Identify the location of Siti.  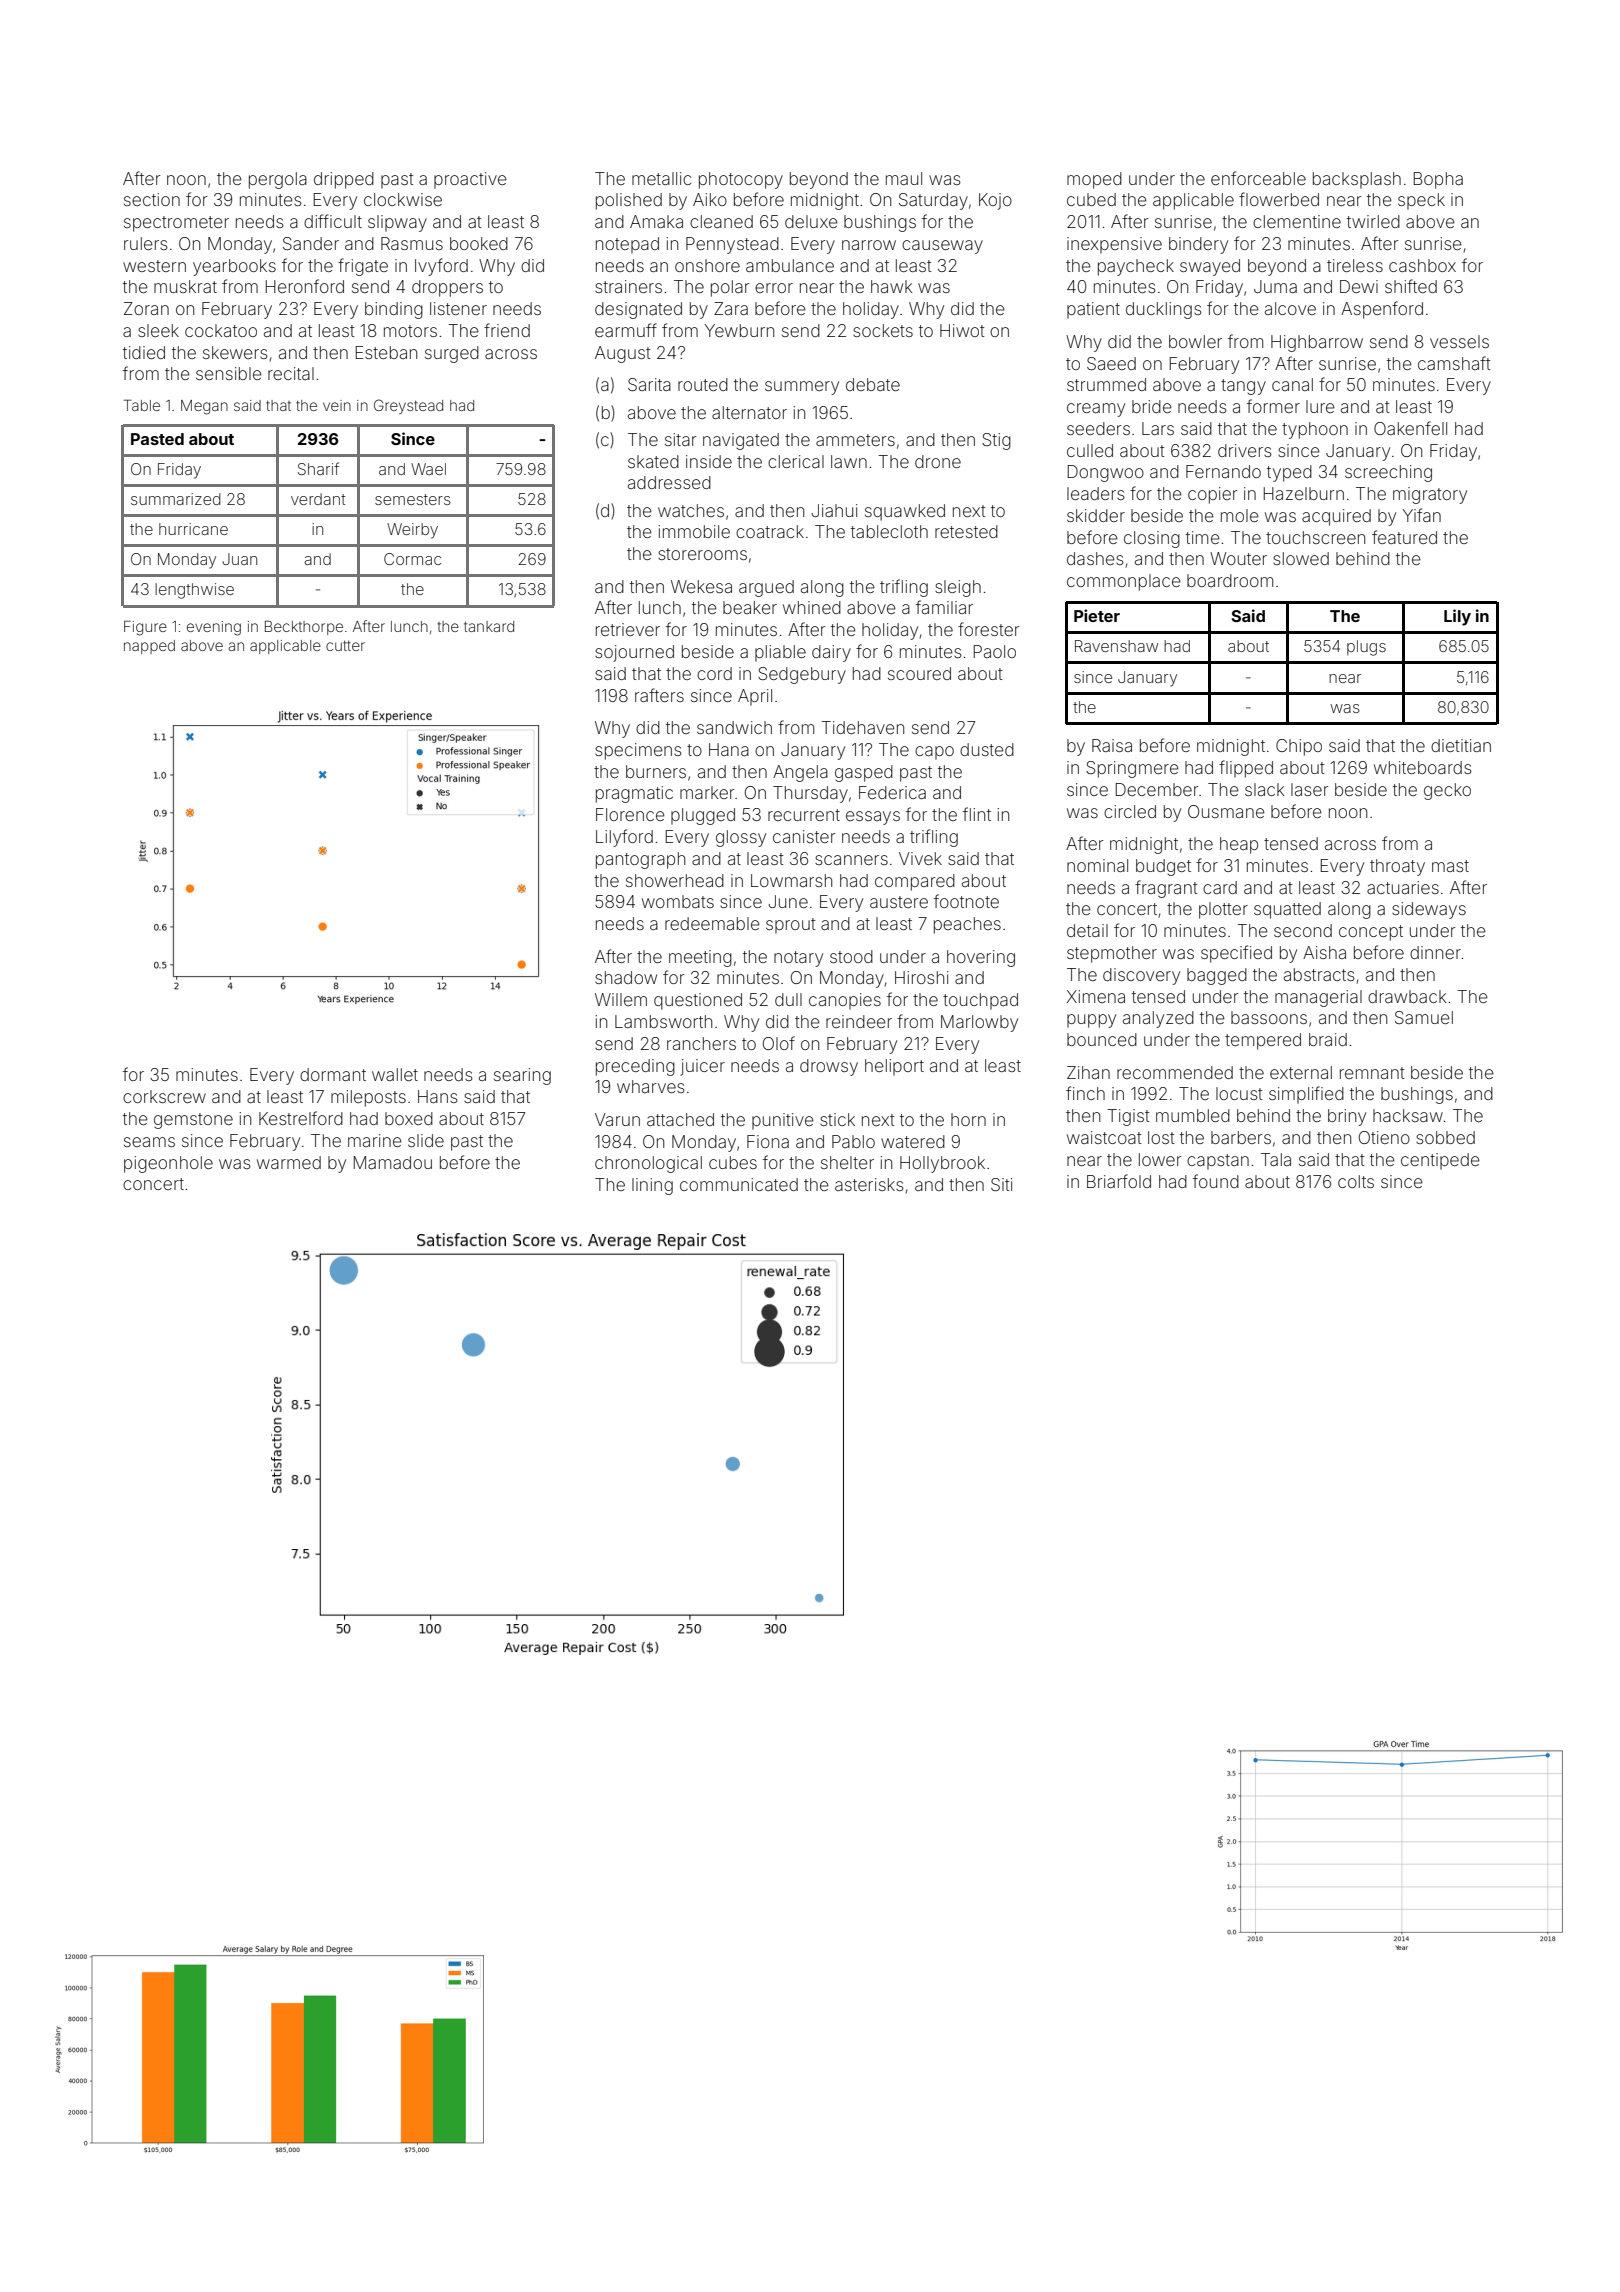
(1001, 1184).
